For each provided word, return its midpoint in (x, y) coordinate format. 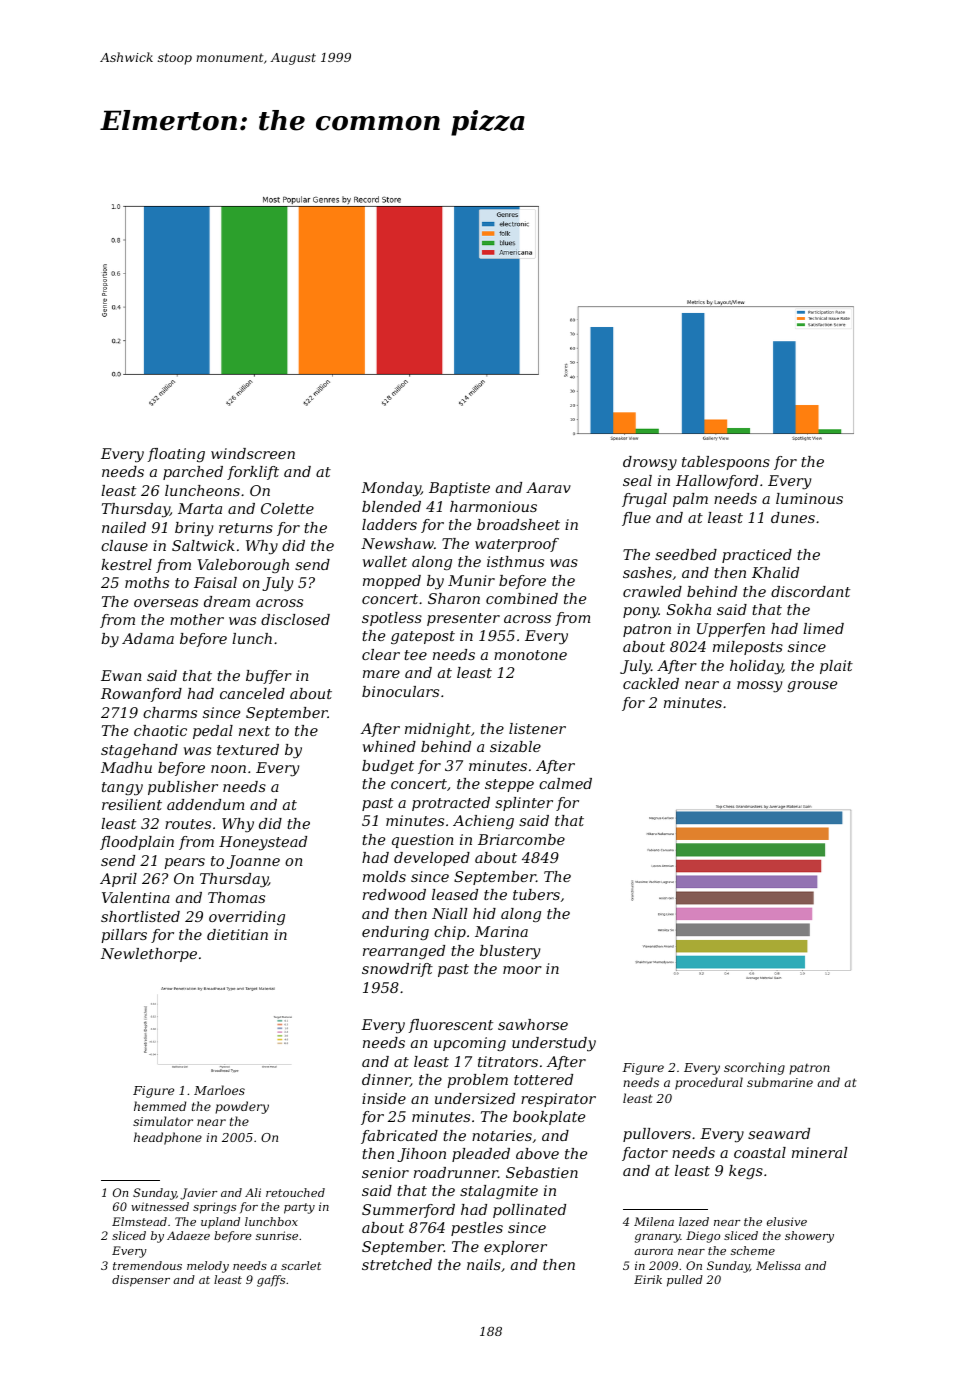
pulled (685, 1281)
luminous (809, 498)
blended (391, 506)
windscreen (253, 453)
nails (484, 1264)
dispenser (141, 1281)
